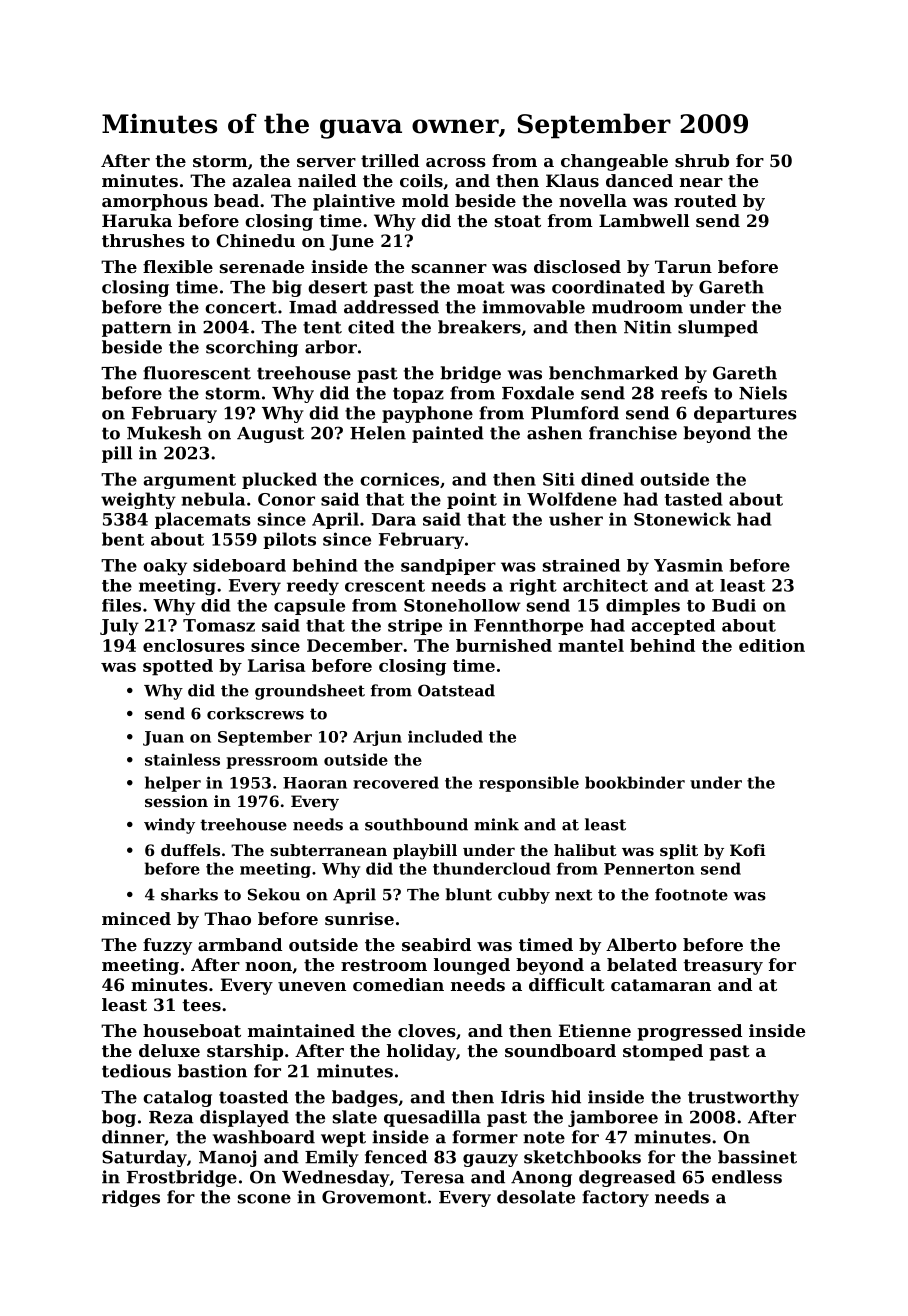 The height and width of the page is (1316, 908). I want to click on across, so click(456, 162).
